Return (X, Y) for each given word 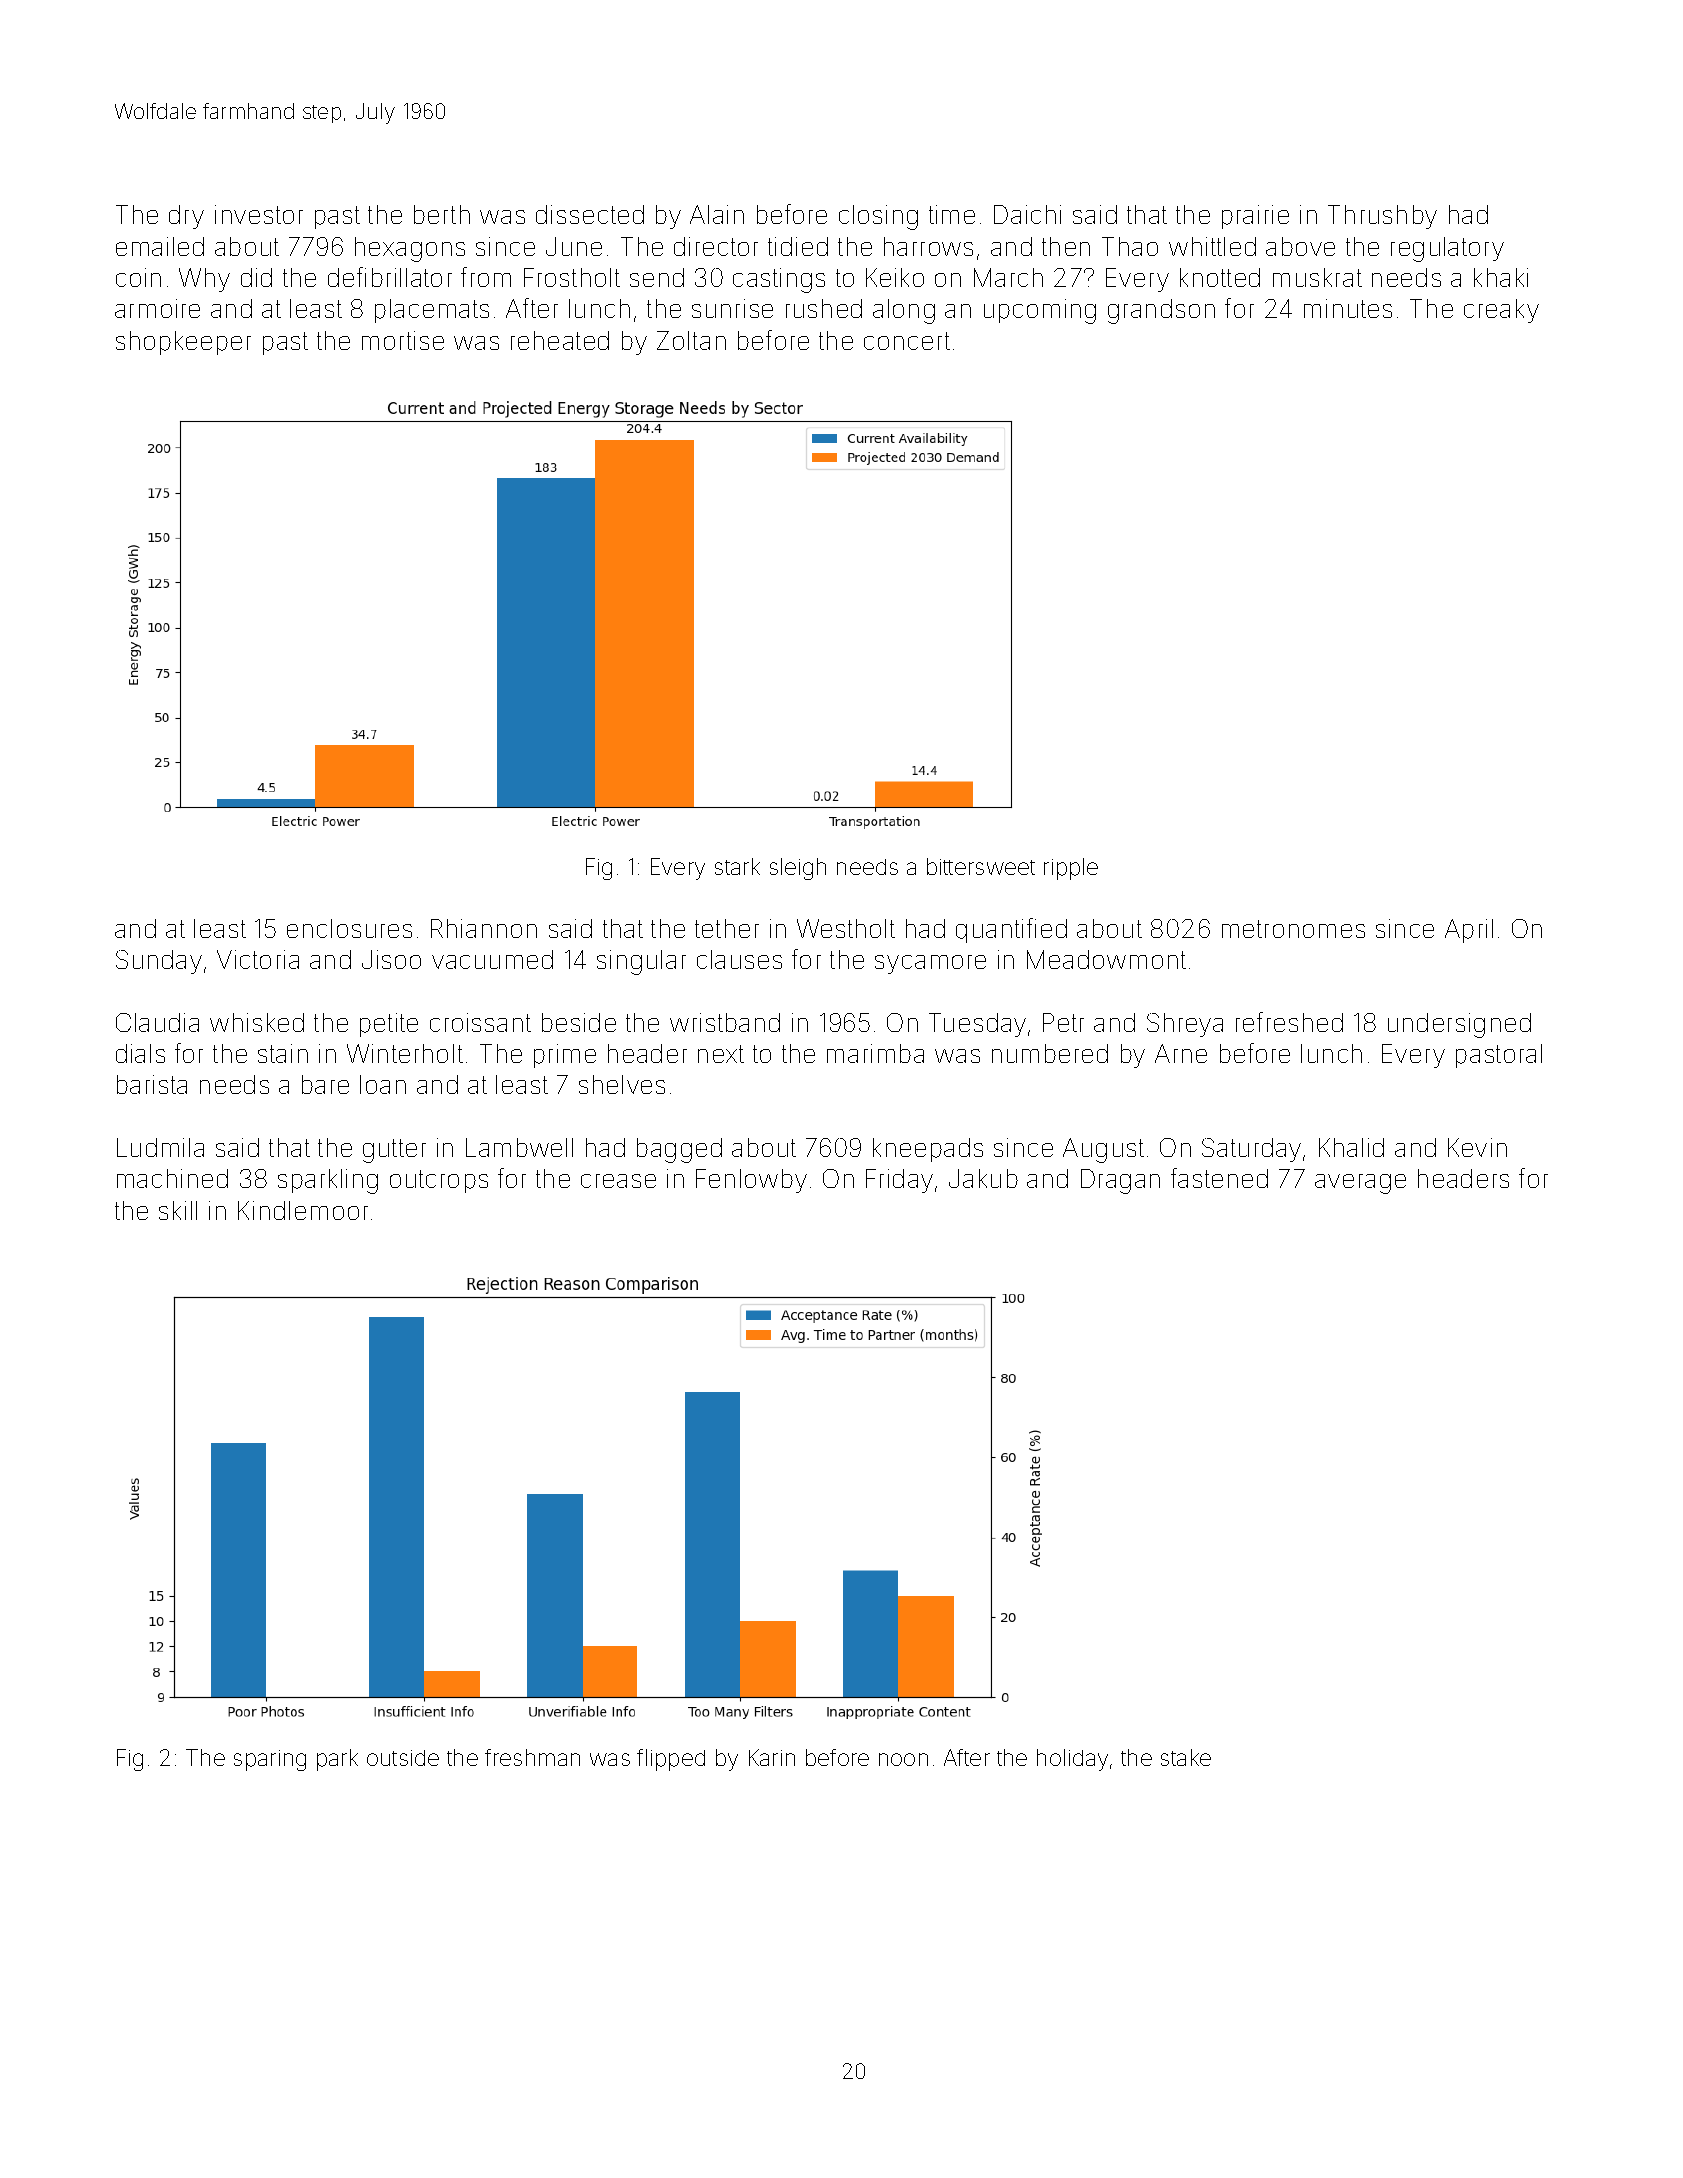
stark (737, 866)
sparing (270, 1760)
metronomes (1293, 929)
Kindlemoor (303, 1210)
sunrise (732, 308)
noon (903, 1759)
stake (1186, 1757)
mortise (403, 340)
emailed (160, 246)
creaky (1501, 311)
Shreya (1185, 1025)
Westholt (846, 928)
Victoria (258, 959)
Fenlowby (751, 1181)
